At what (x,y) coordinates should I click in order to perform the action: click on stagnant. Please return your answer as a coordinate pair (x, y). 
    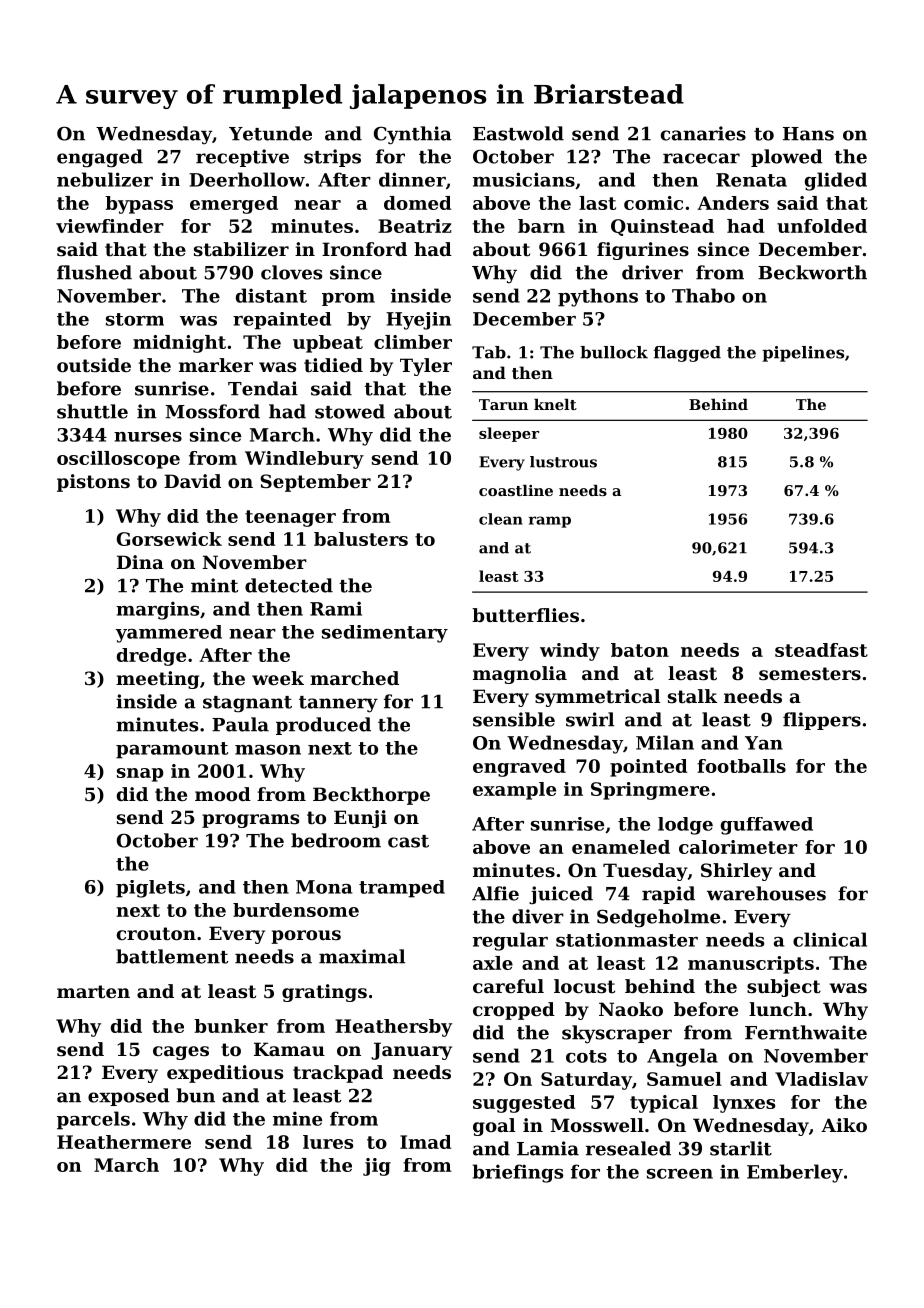
    Looking at the image, I should click on (247, 704).
